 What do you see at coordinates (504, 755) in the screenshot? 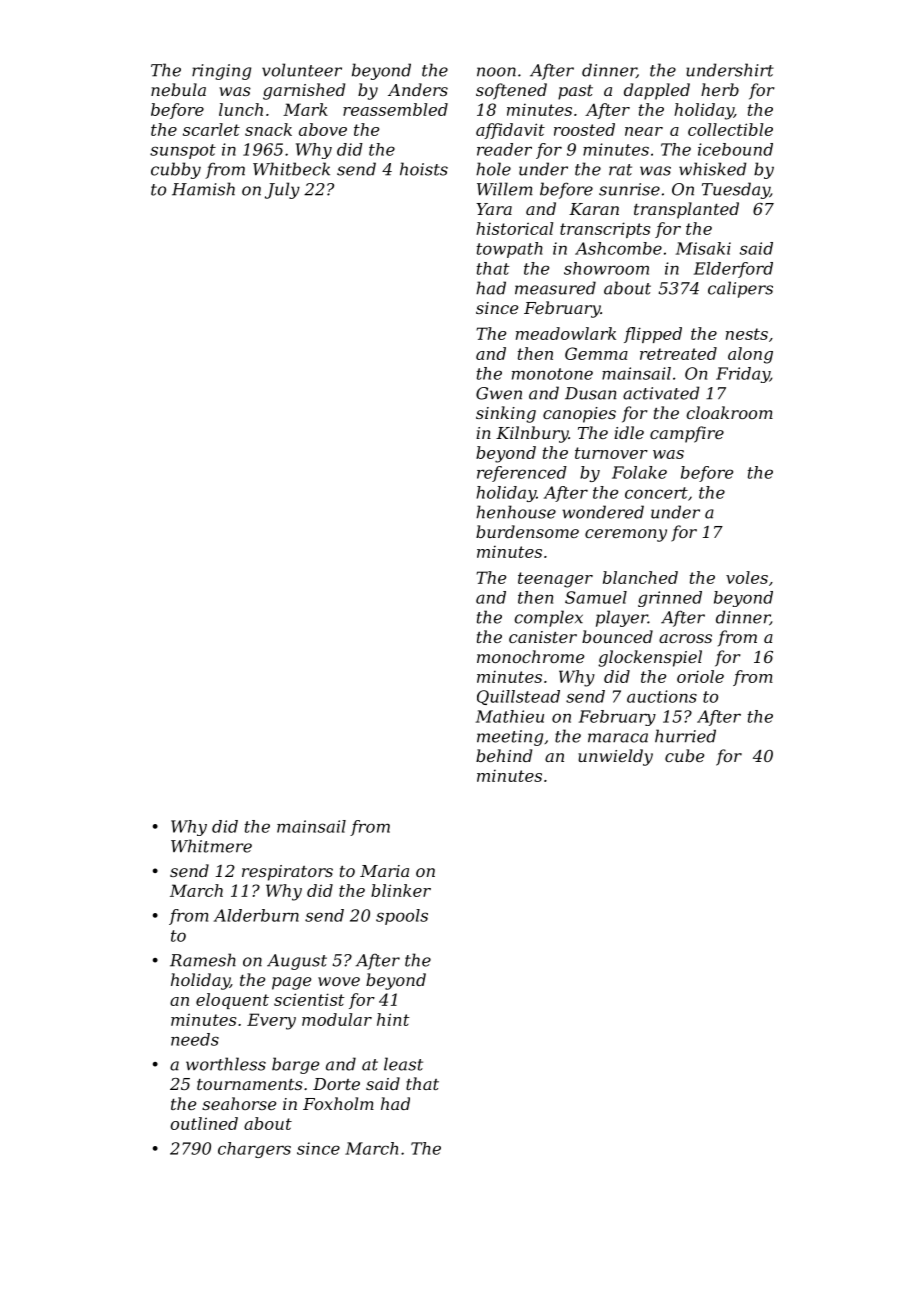
I see `behind` at bounding box center [504, 755].
